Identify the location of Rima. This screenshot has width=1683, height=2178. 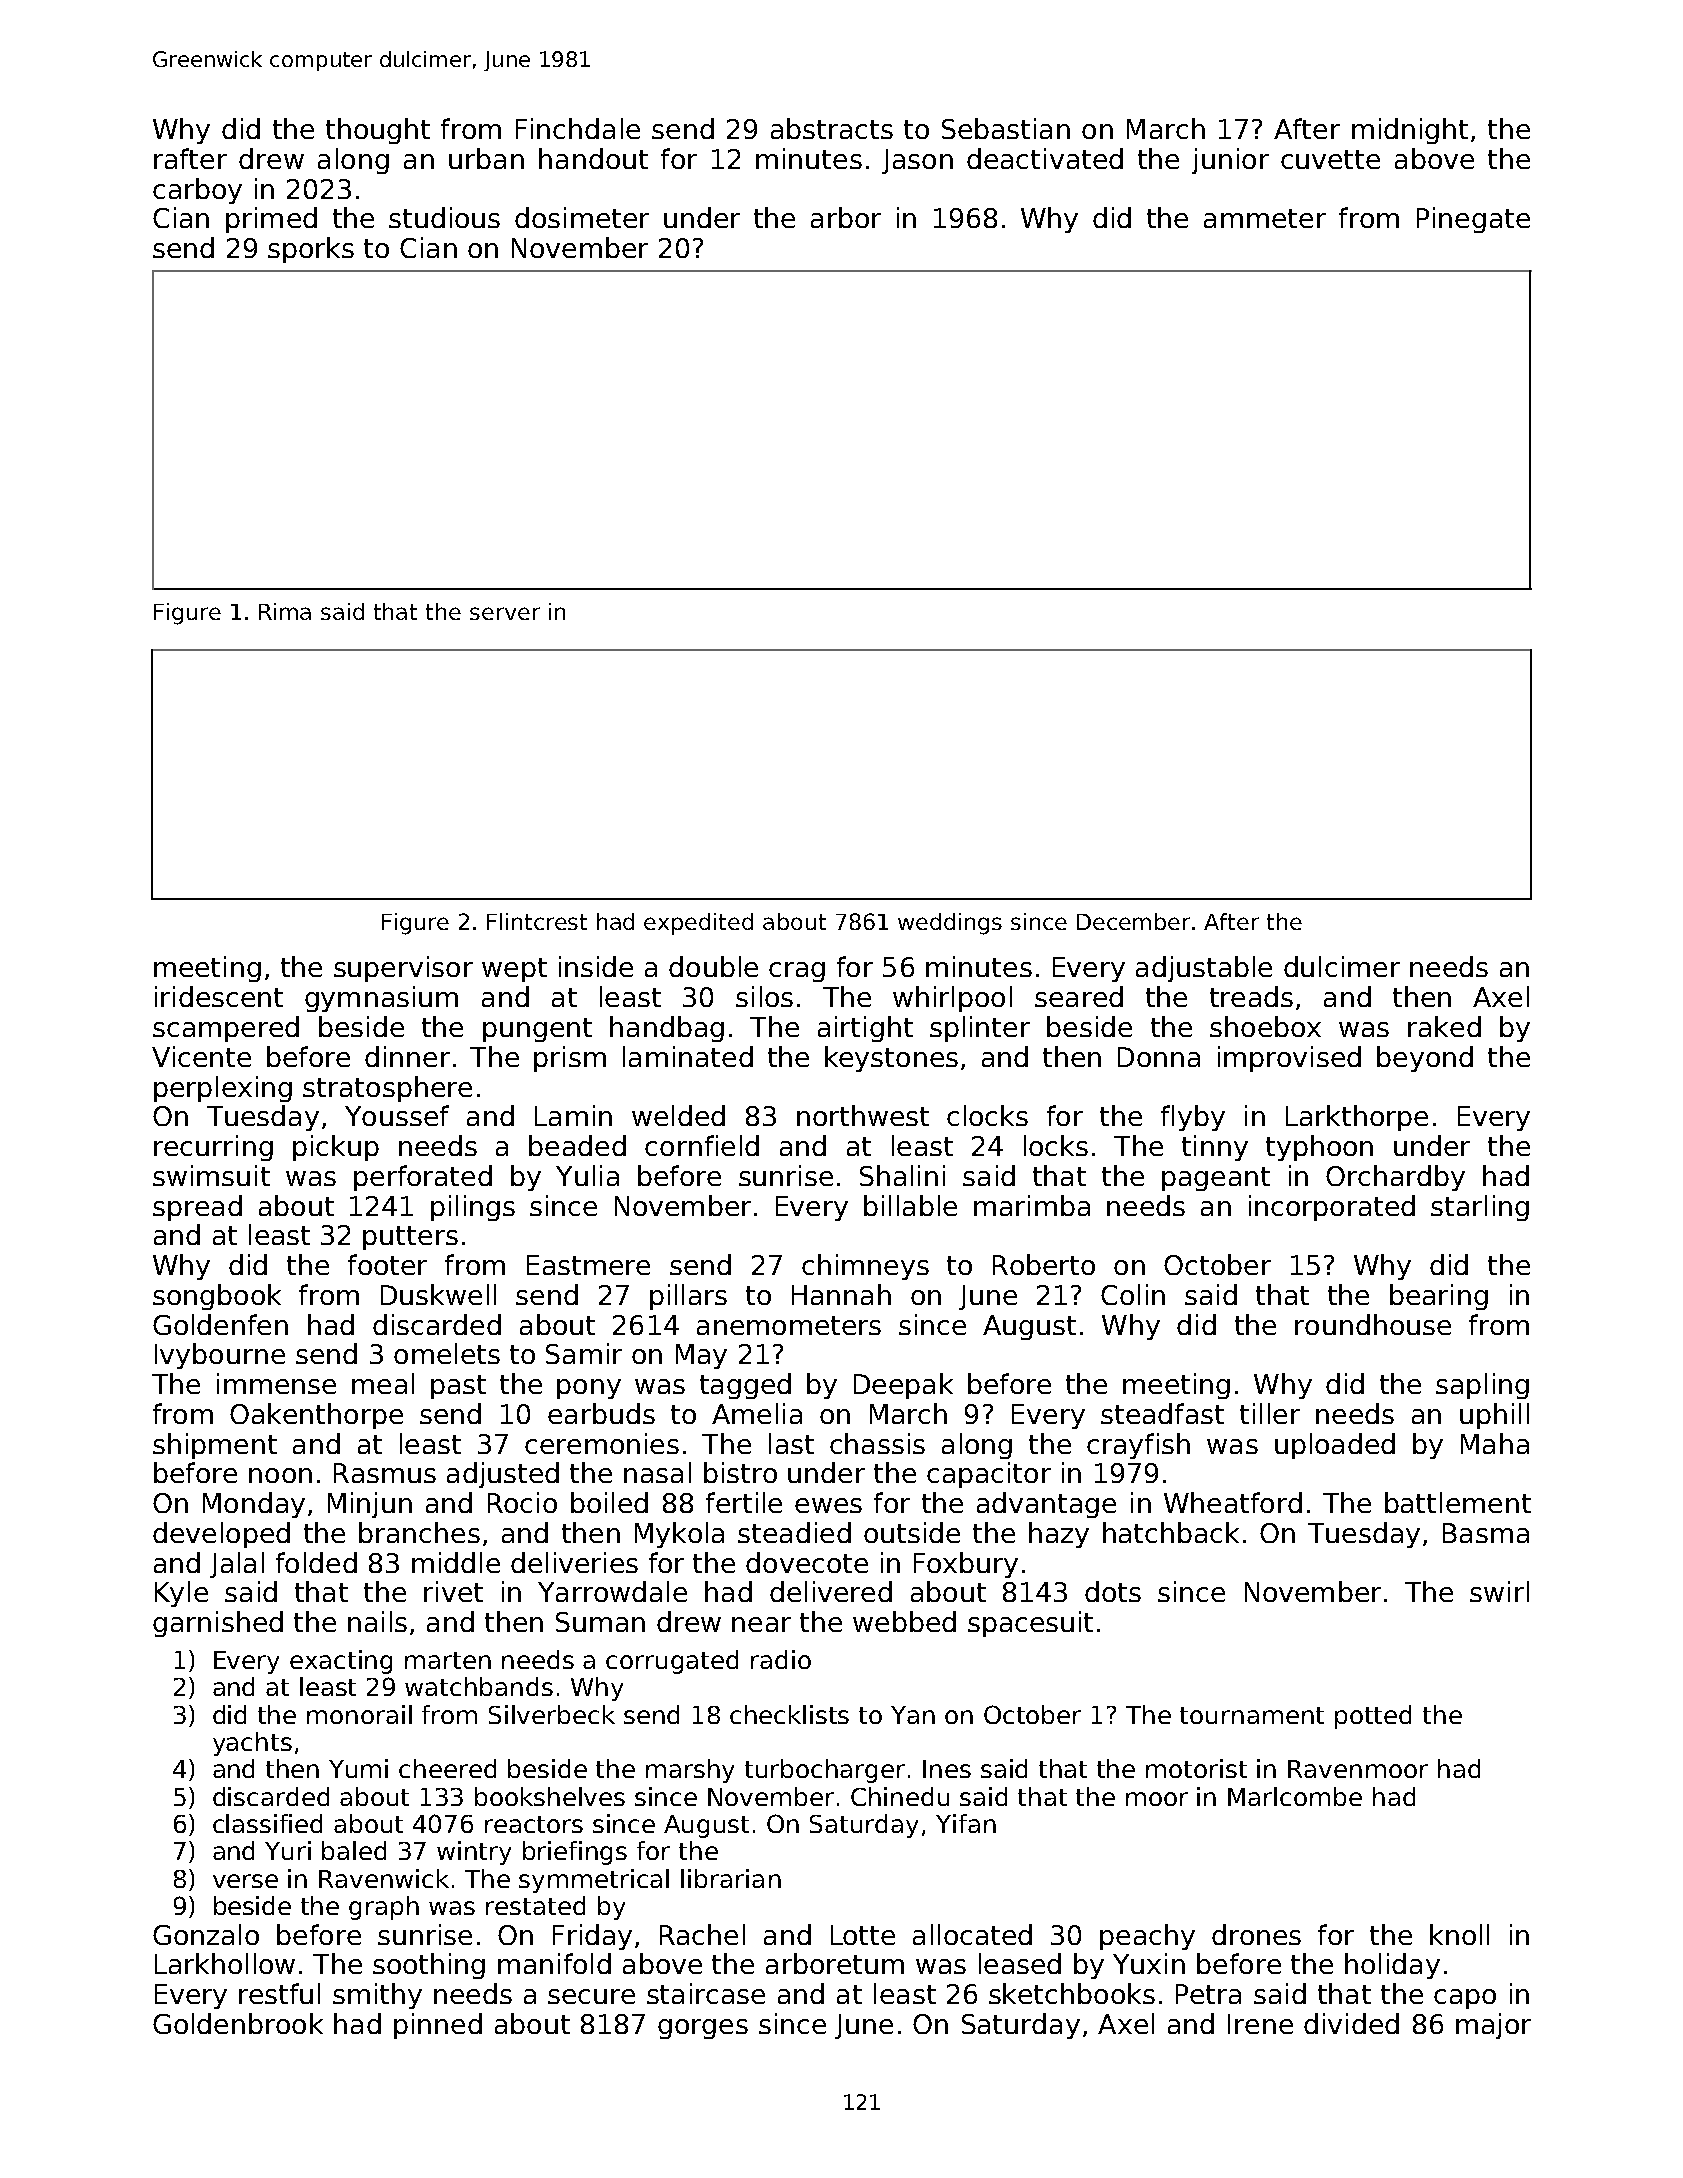
(285, 611).
